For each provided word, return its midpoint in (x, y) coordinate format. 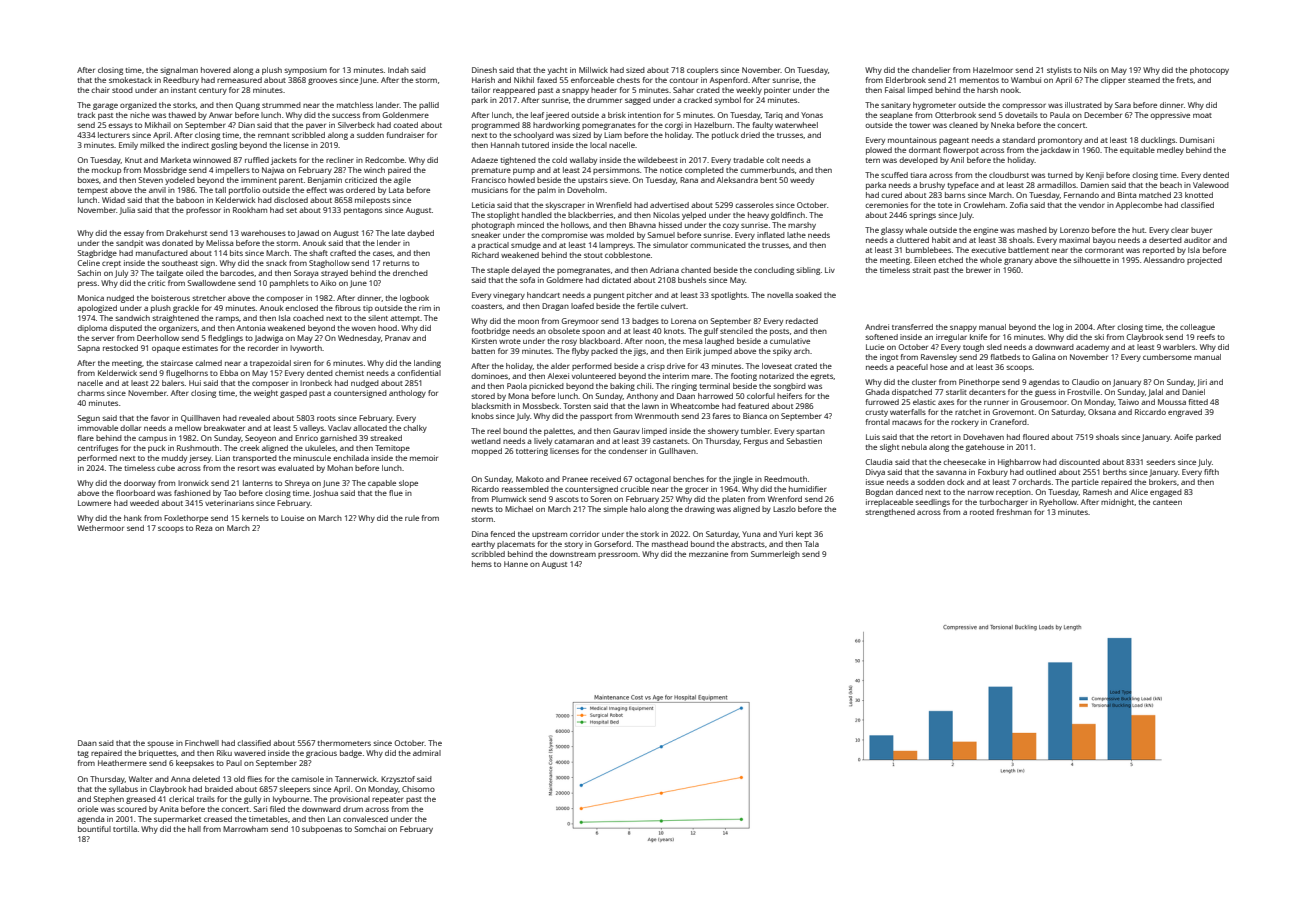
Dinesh (484, 70)
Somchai (370, 829)
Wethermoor (100, 528)
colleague (1197, 328)
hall (194, 829)
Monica (91, 298)
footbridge (491, 332)
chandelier (931, 70)
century (213, 91)
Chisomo (418, 789)
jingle (743, 480)
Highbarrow (1019, 463)
